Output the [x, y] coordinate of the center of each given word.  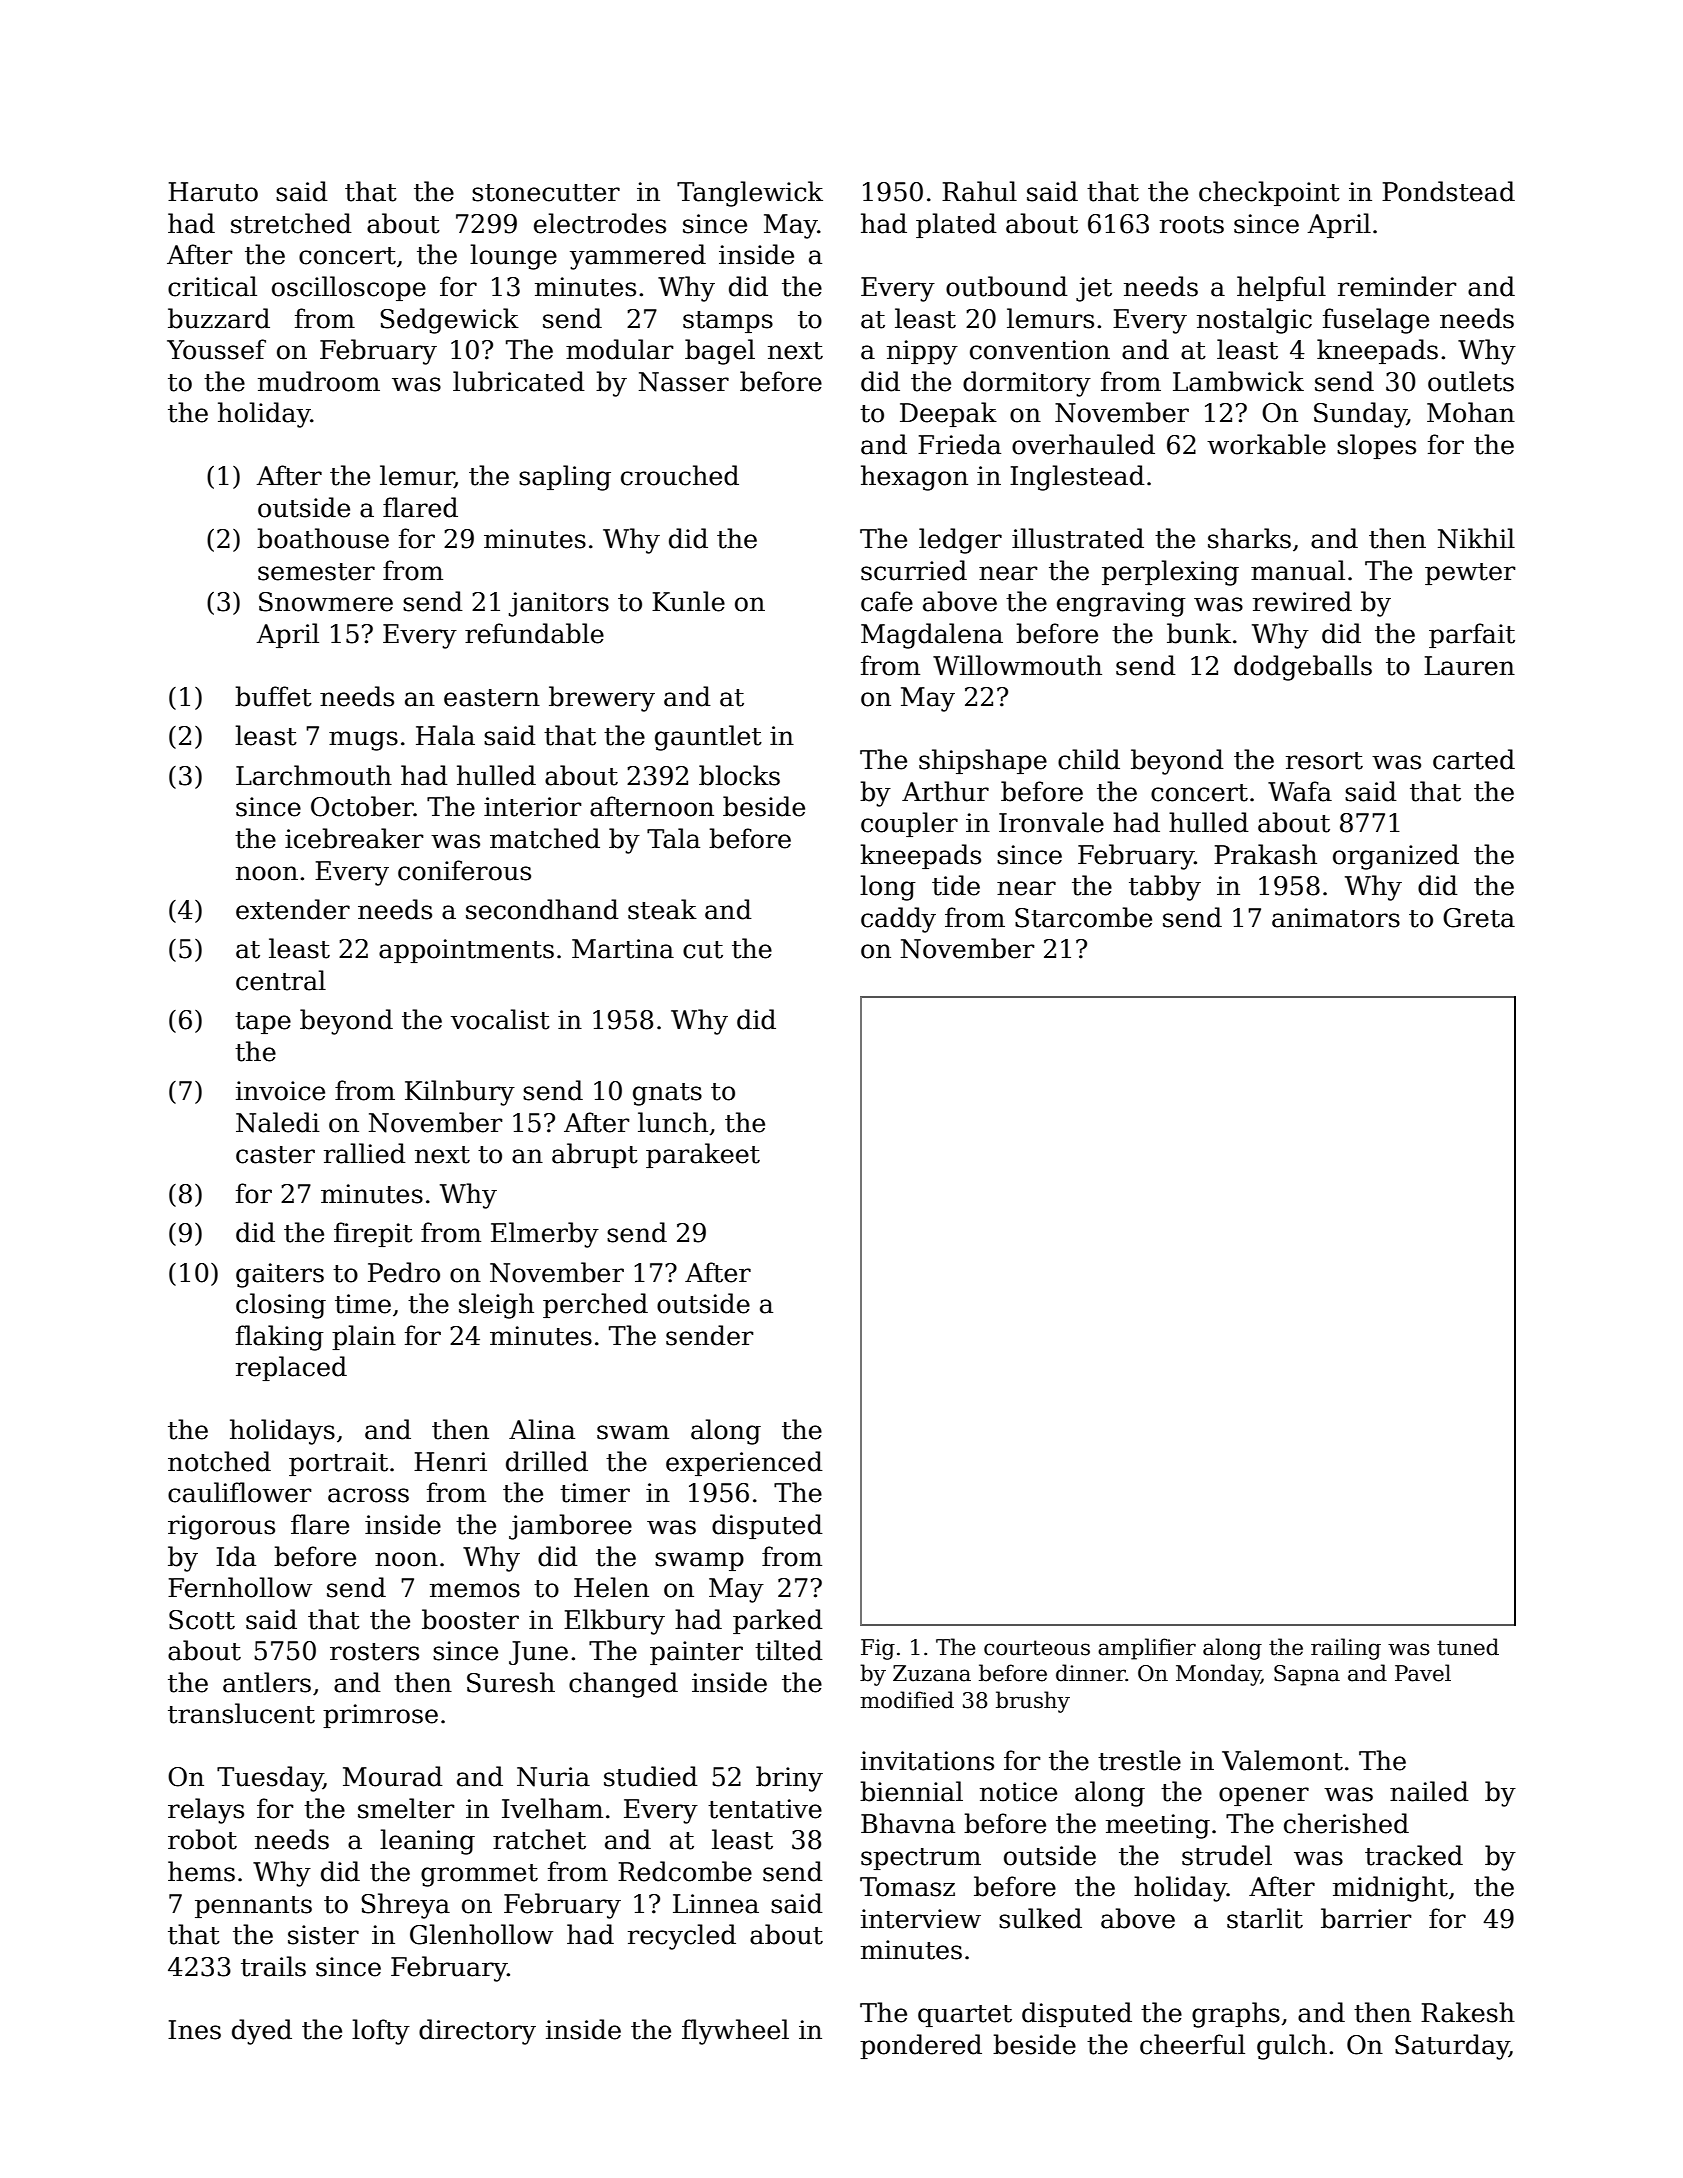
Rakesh [1468, 2012]
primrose [380, 1716]
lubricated [519, 381]
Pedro [404, 1272]
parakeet [703, 1155]
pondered [921, 2046]
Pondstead [1448, 191]
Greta [1479, 918]
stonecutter [546, 193]
